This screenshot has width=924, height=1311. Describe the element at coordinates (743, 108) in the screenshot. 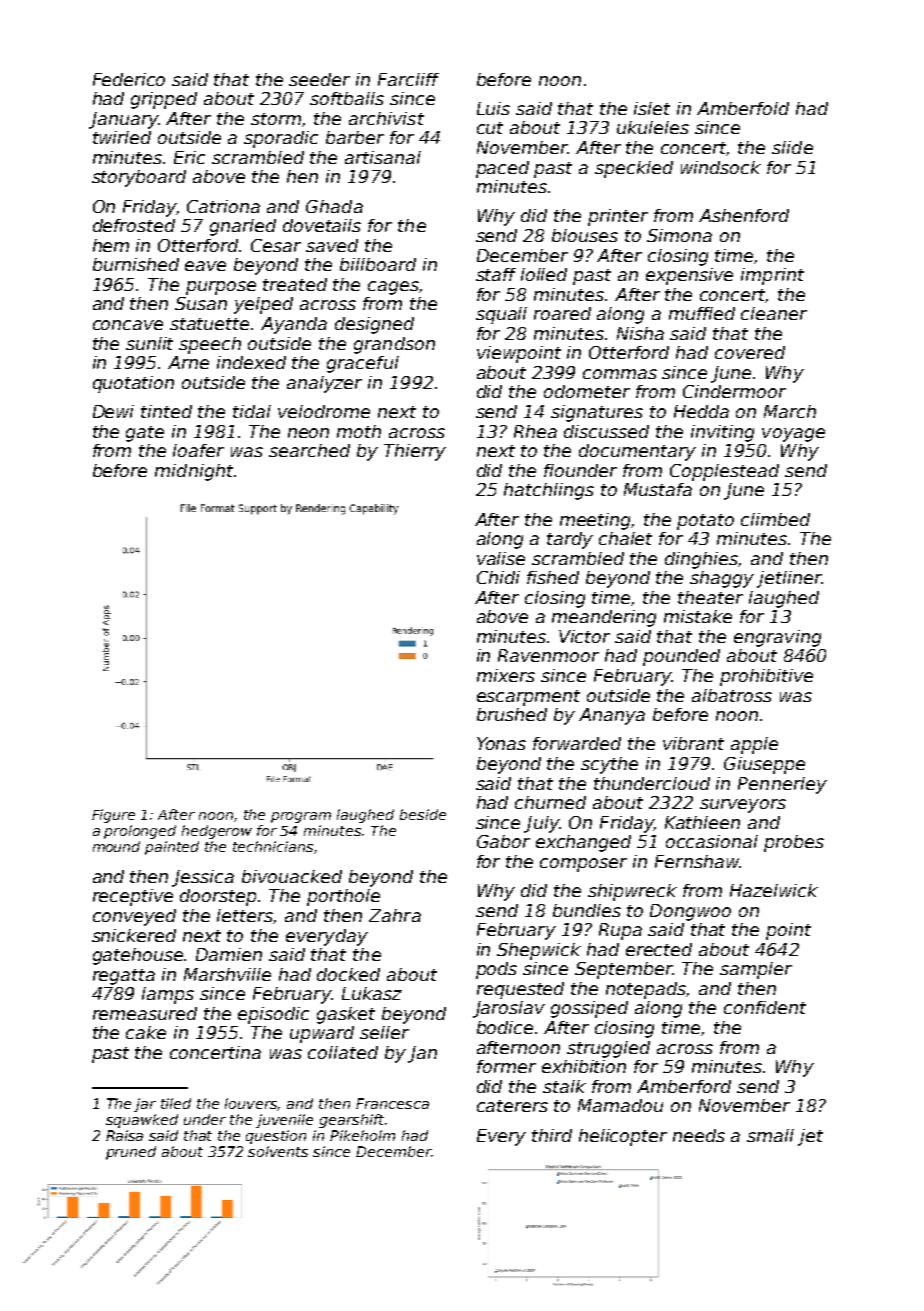

I see `Amberfold` at that location.
